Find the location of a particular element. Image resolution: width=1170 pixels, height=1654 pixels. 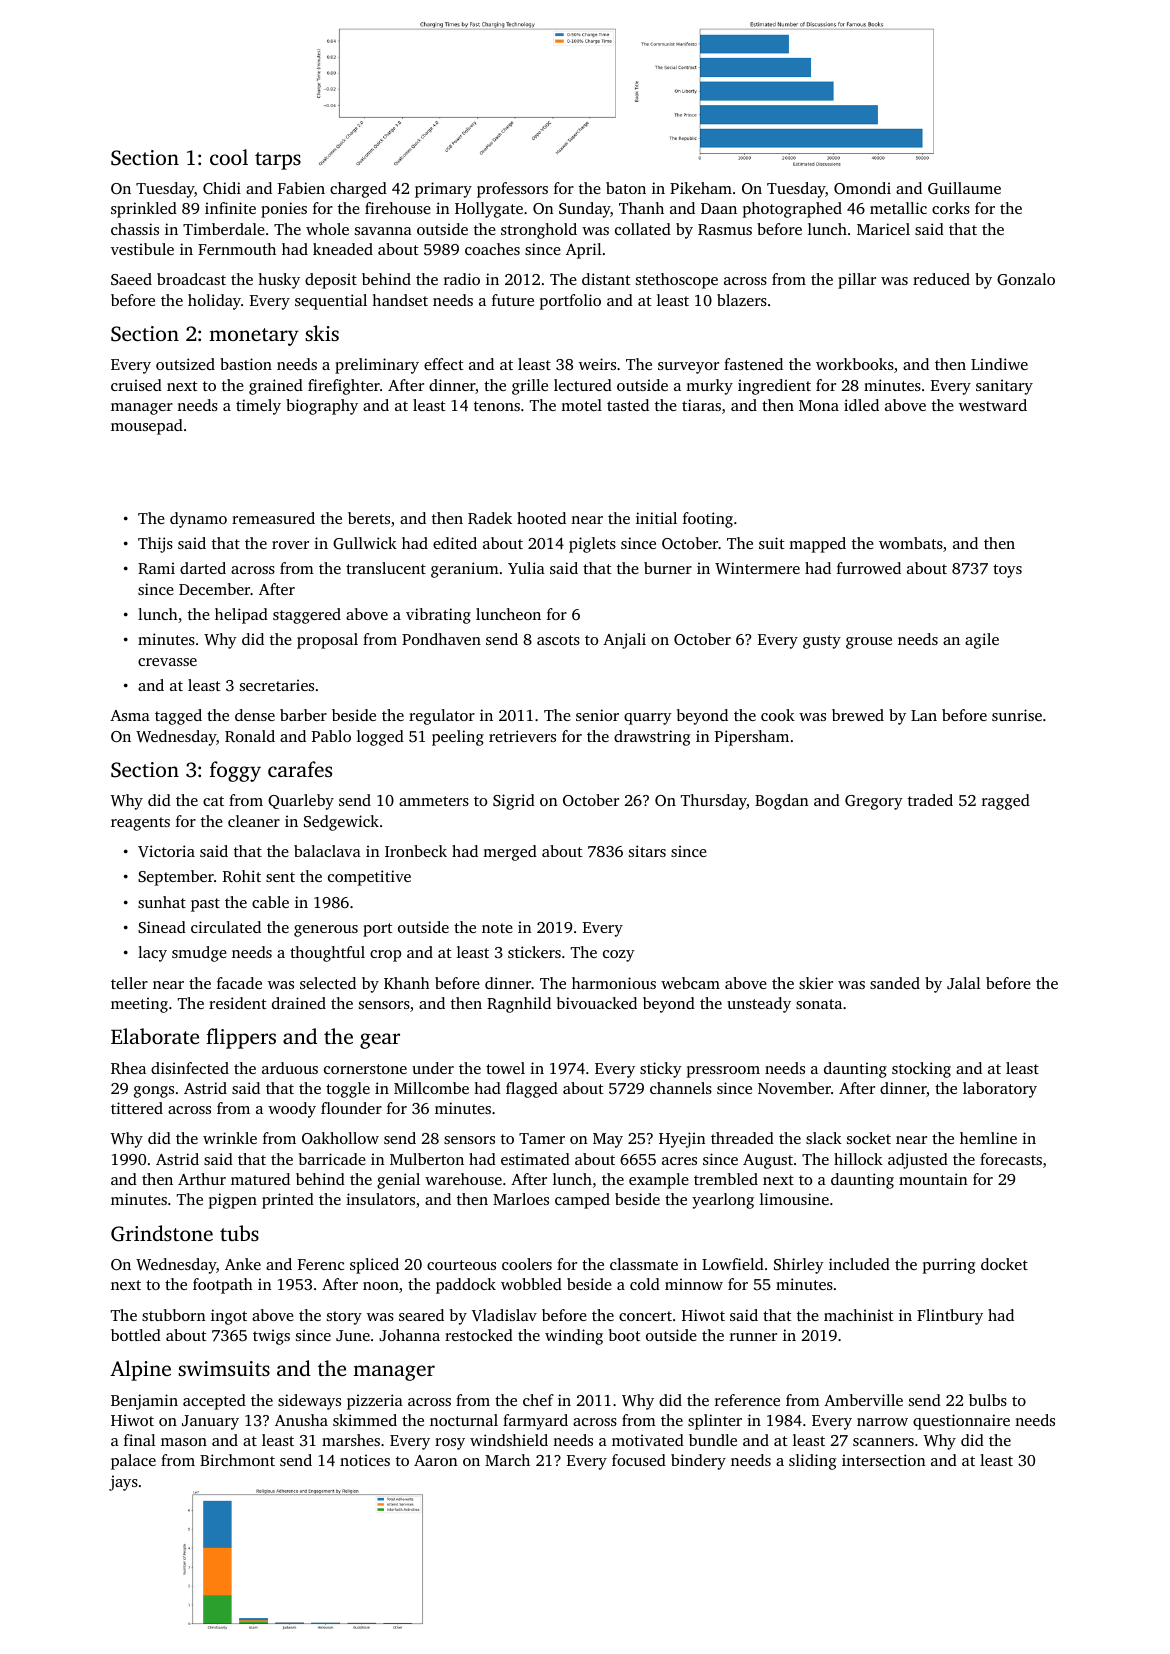

Sigrid is located at coordinates (514, 802).
